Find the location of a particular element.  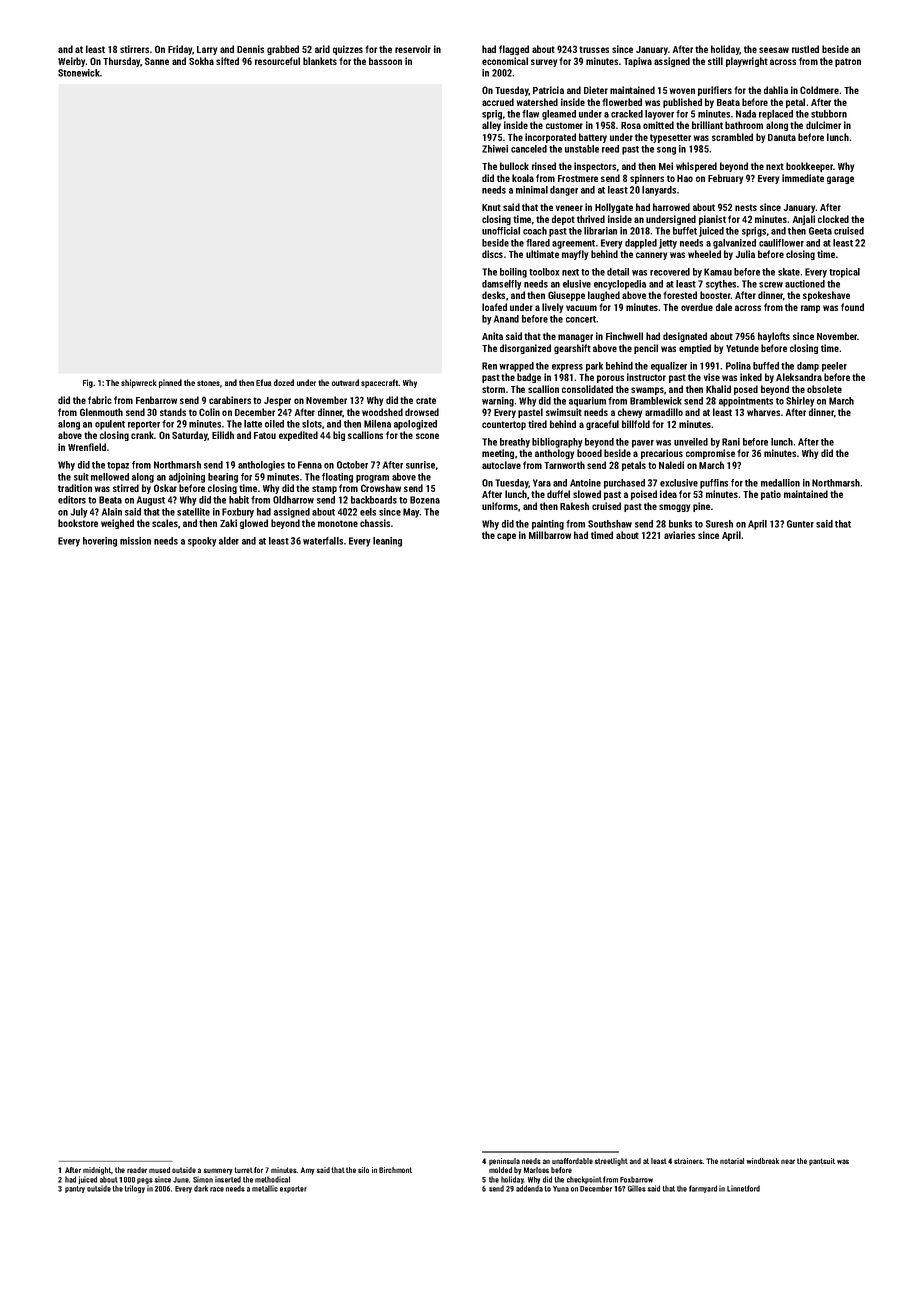

waterfalls is located at coordinates (323, 541).
